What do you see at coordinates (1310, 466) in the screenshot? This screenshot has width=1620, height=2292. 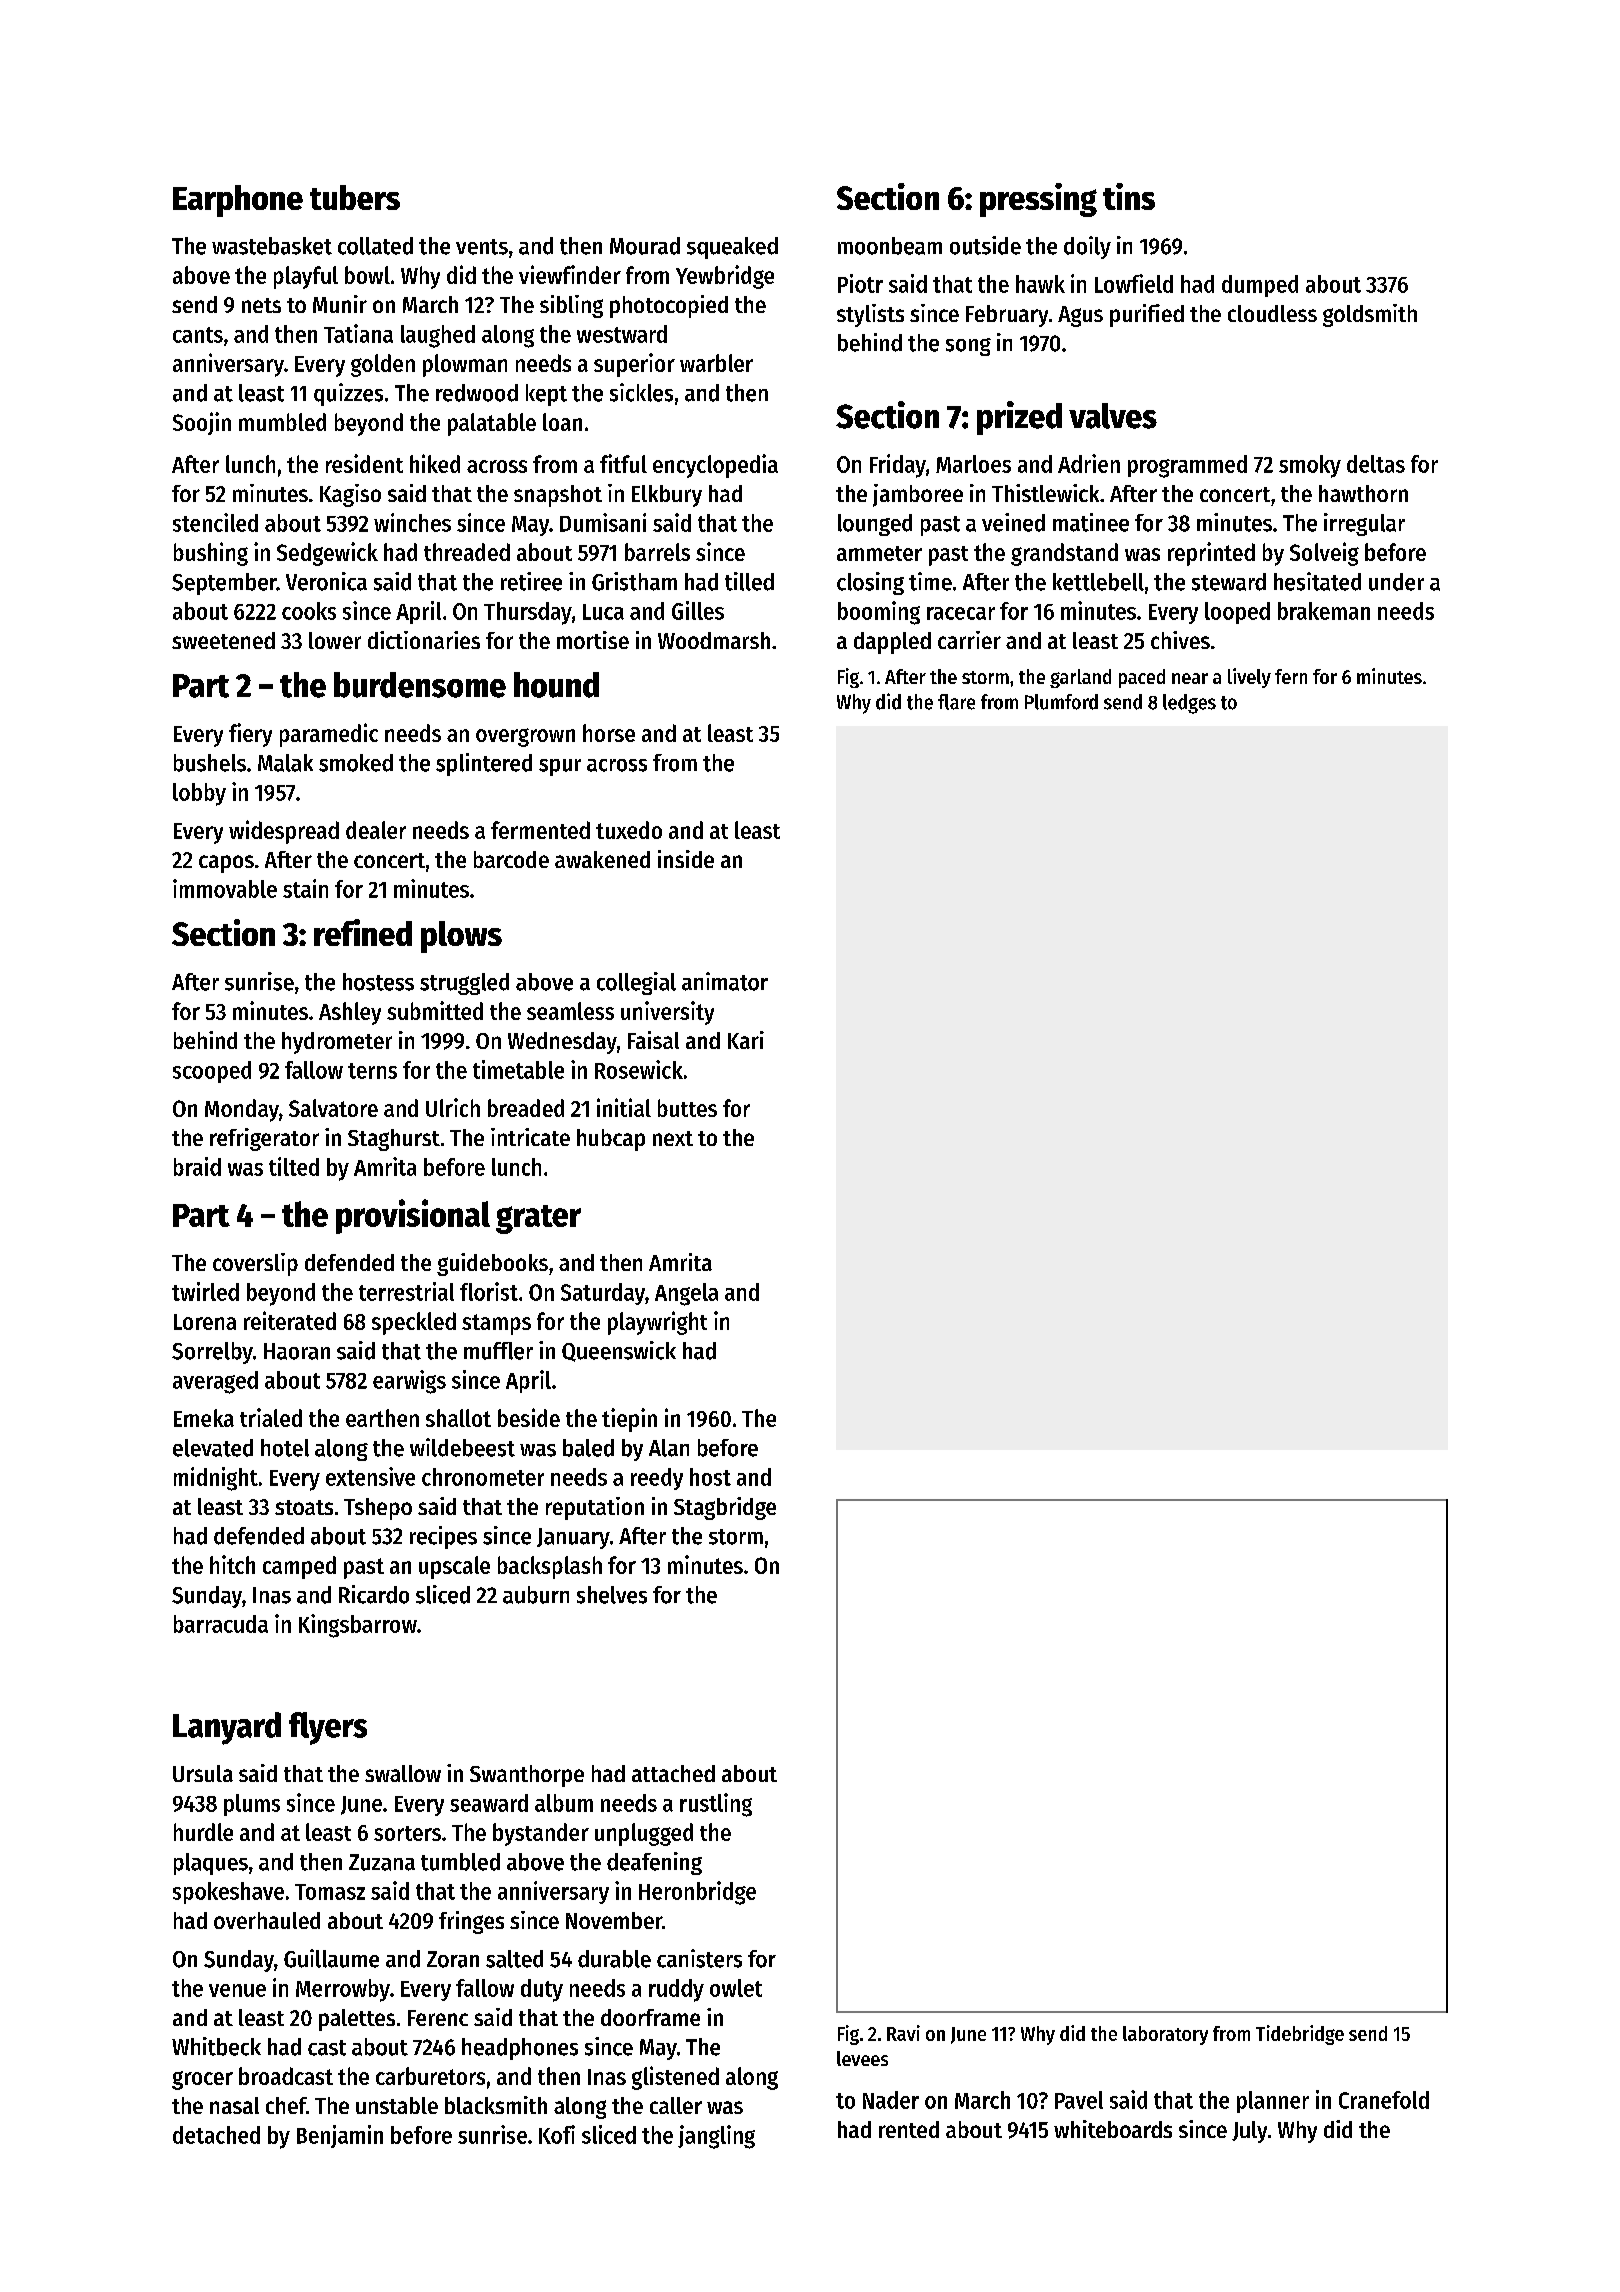 I see `smoky` at bounding box center [1310, 466].
